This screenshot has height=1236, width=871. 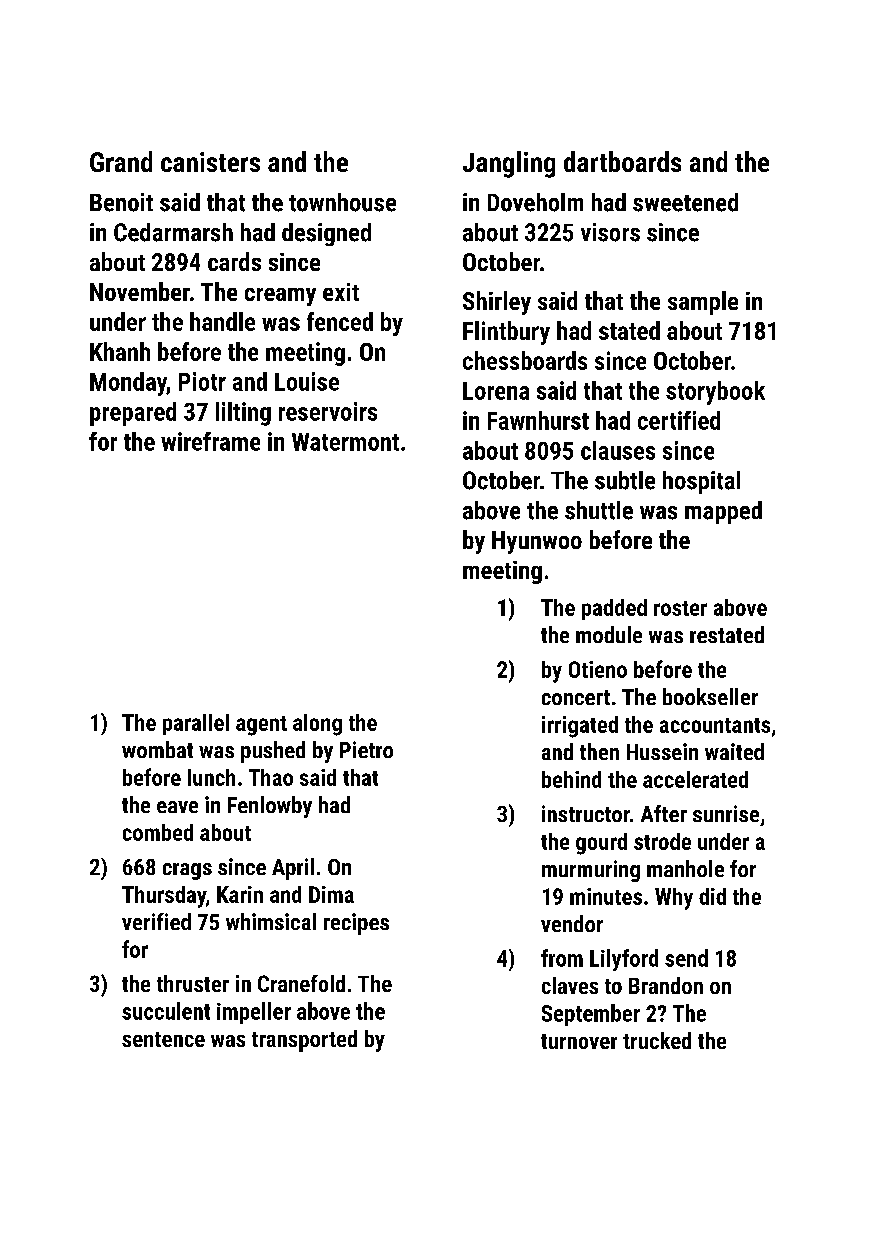 I want to click on storybook, so click(x=715, y=393).
